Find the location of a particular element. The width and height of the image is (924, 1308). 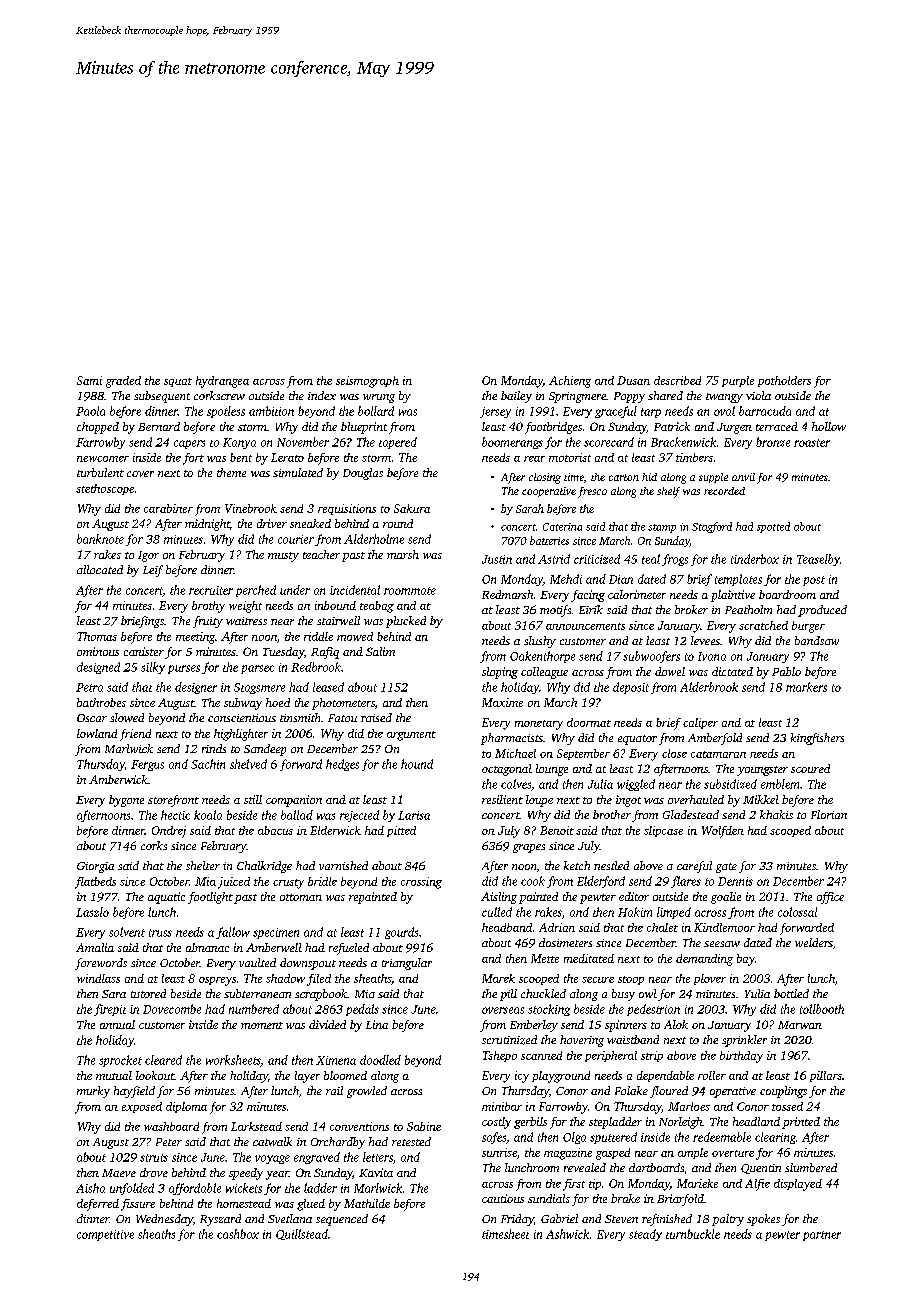

crossing is located at coordinates (421, 883).
